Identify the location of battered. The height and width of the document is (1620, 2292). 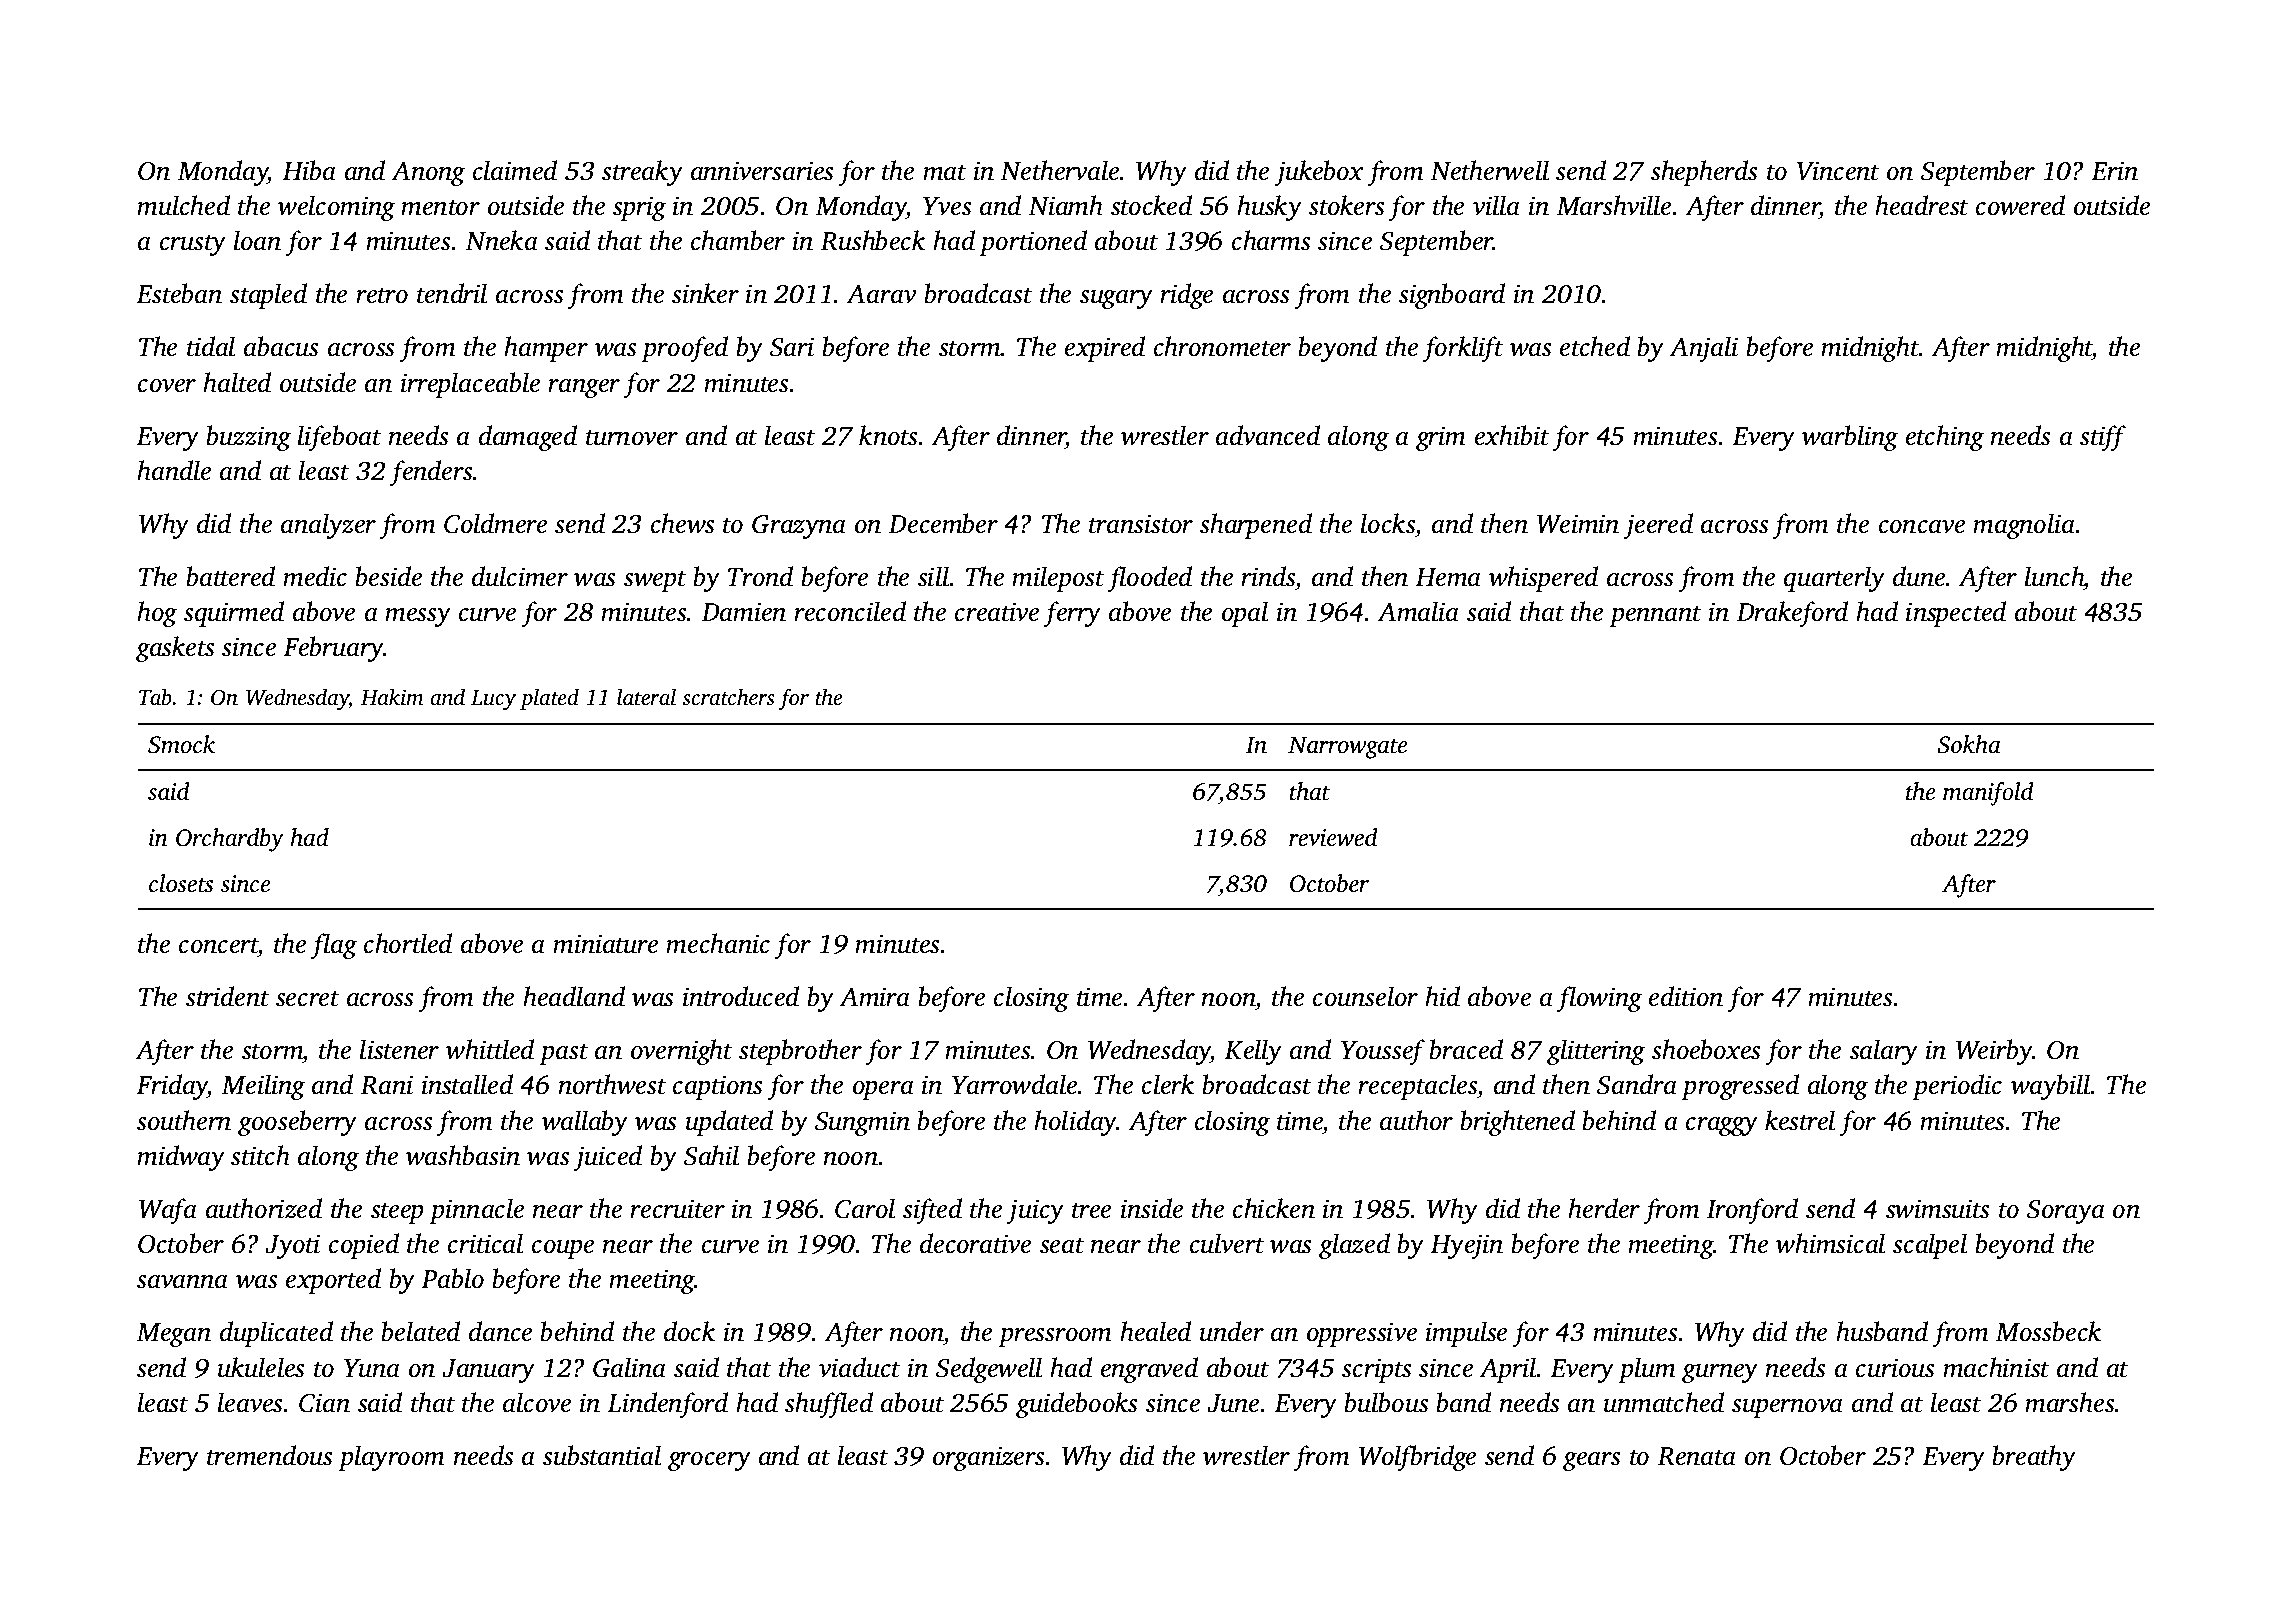
(230, 576).
